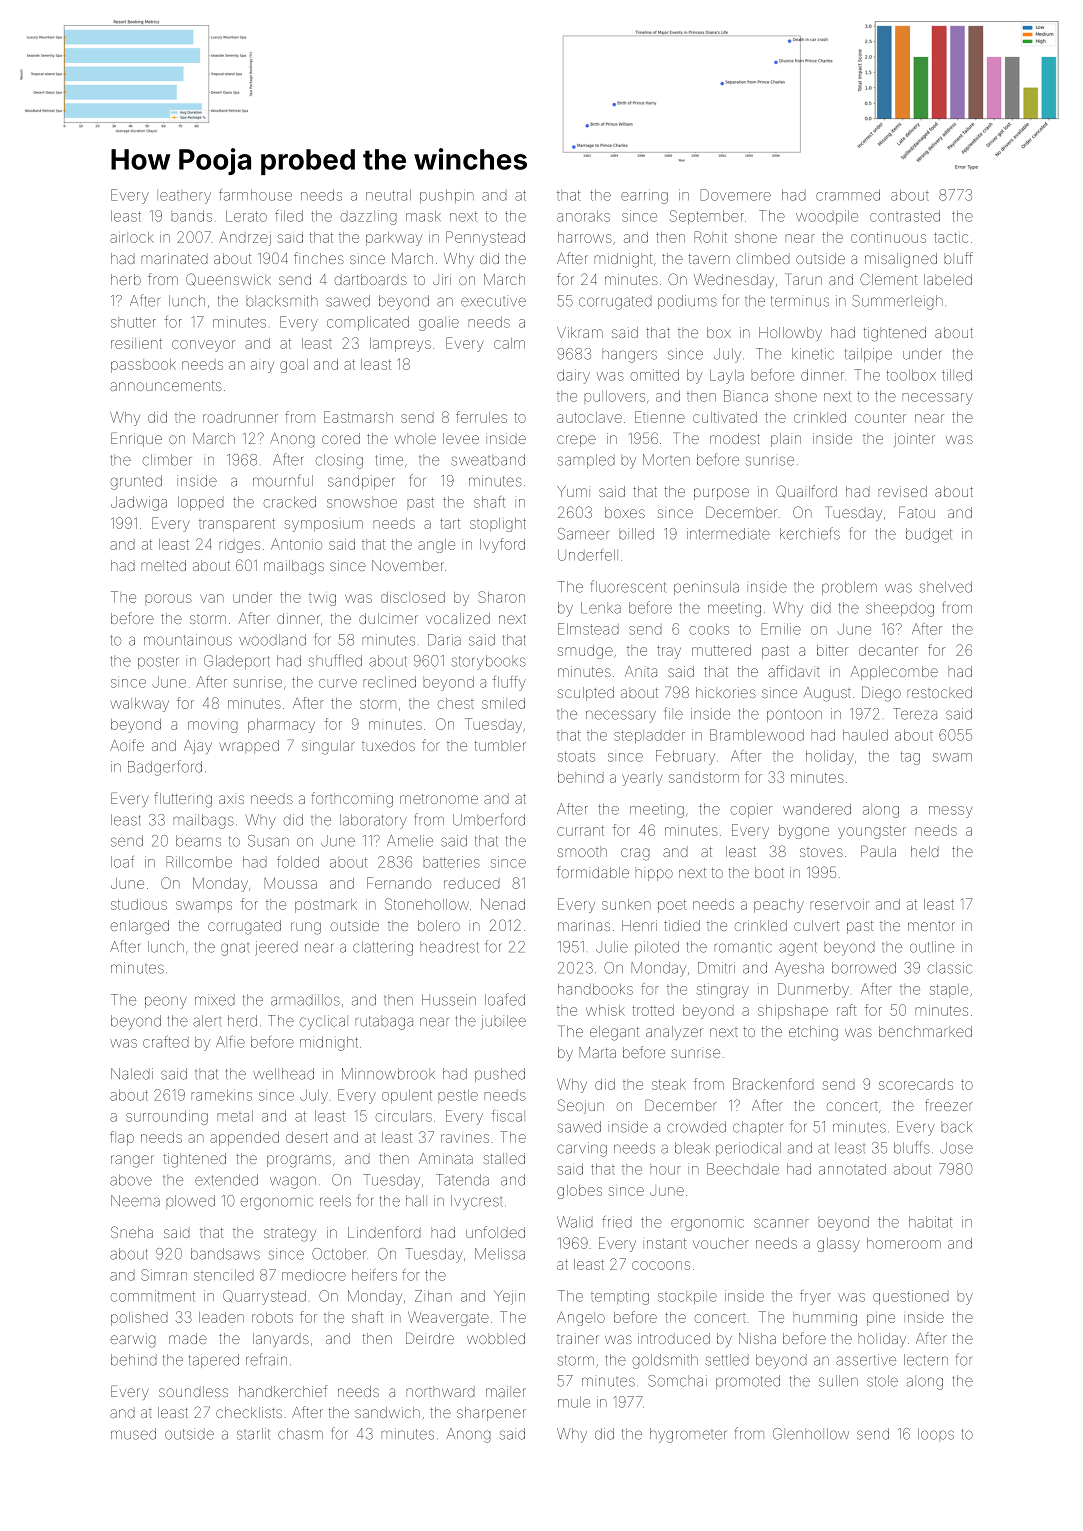  What do you see at coordinates (925, 851) in the document?
I see `held` at bounding box center [925, 851].
